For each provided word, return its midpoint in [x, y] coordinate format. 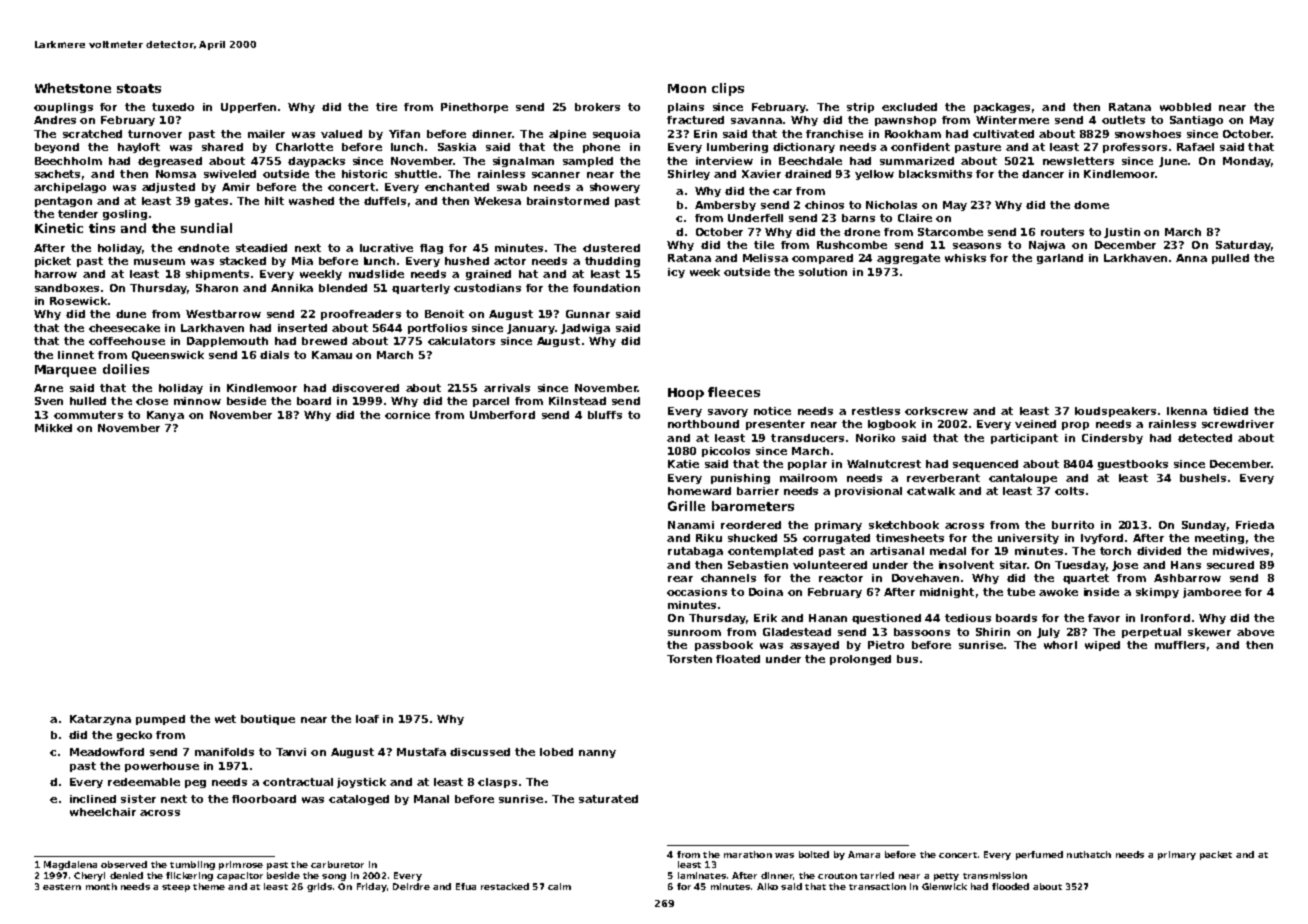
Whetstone [73, 88]
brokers [597, 107]
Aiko [767, 886]
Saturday [1243, 246]
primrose [241, 865]
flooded [1010, 886]
